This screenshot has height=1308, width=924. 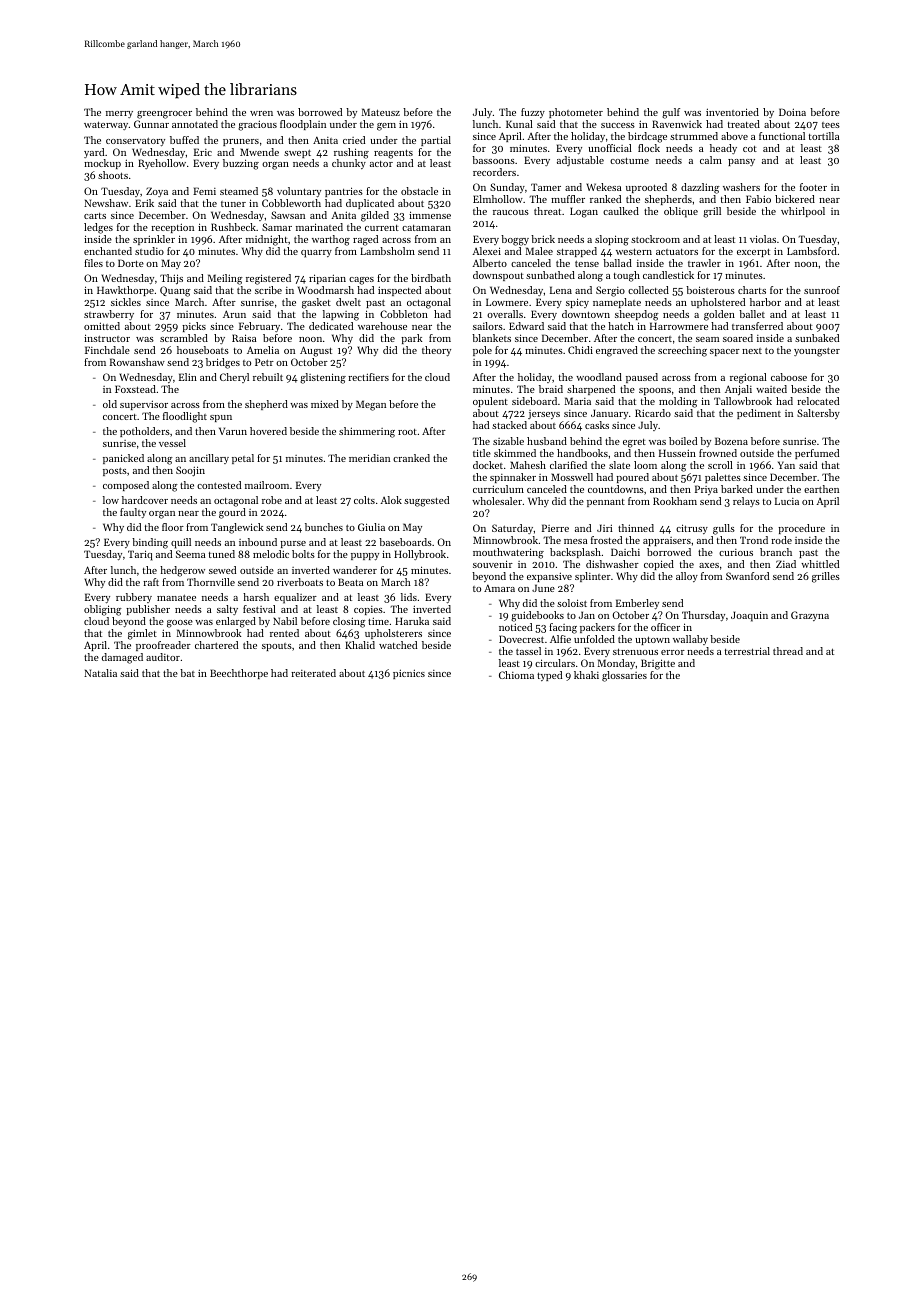 What do you see at coordinates (516, 675) in the screenshot?
I see `Chioma` at bounding box center [516, 675].
